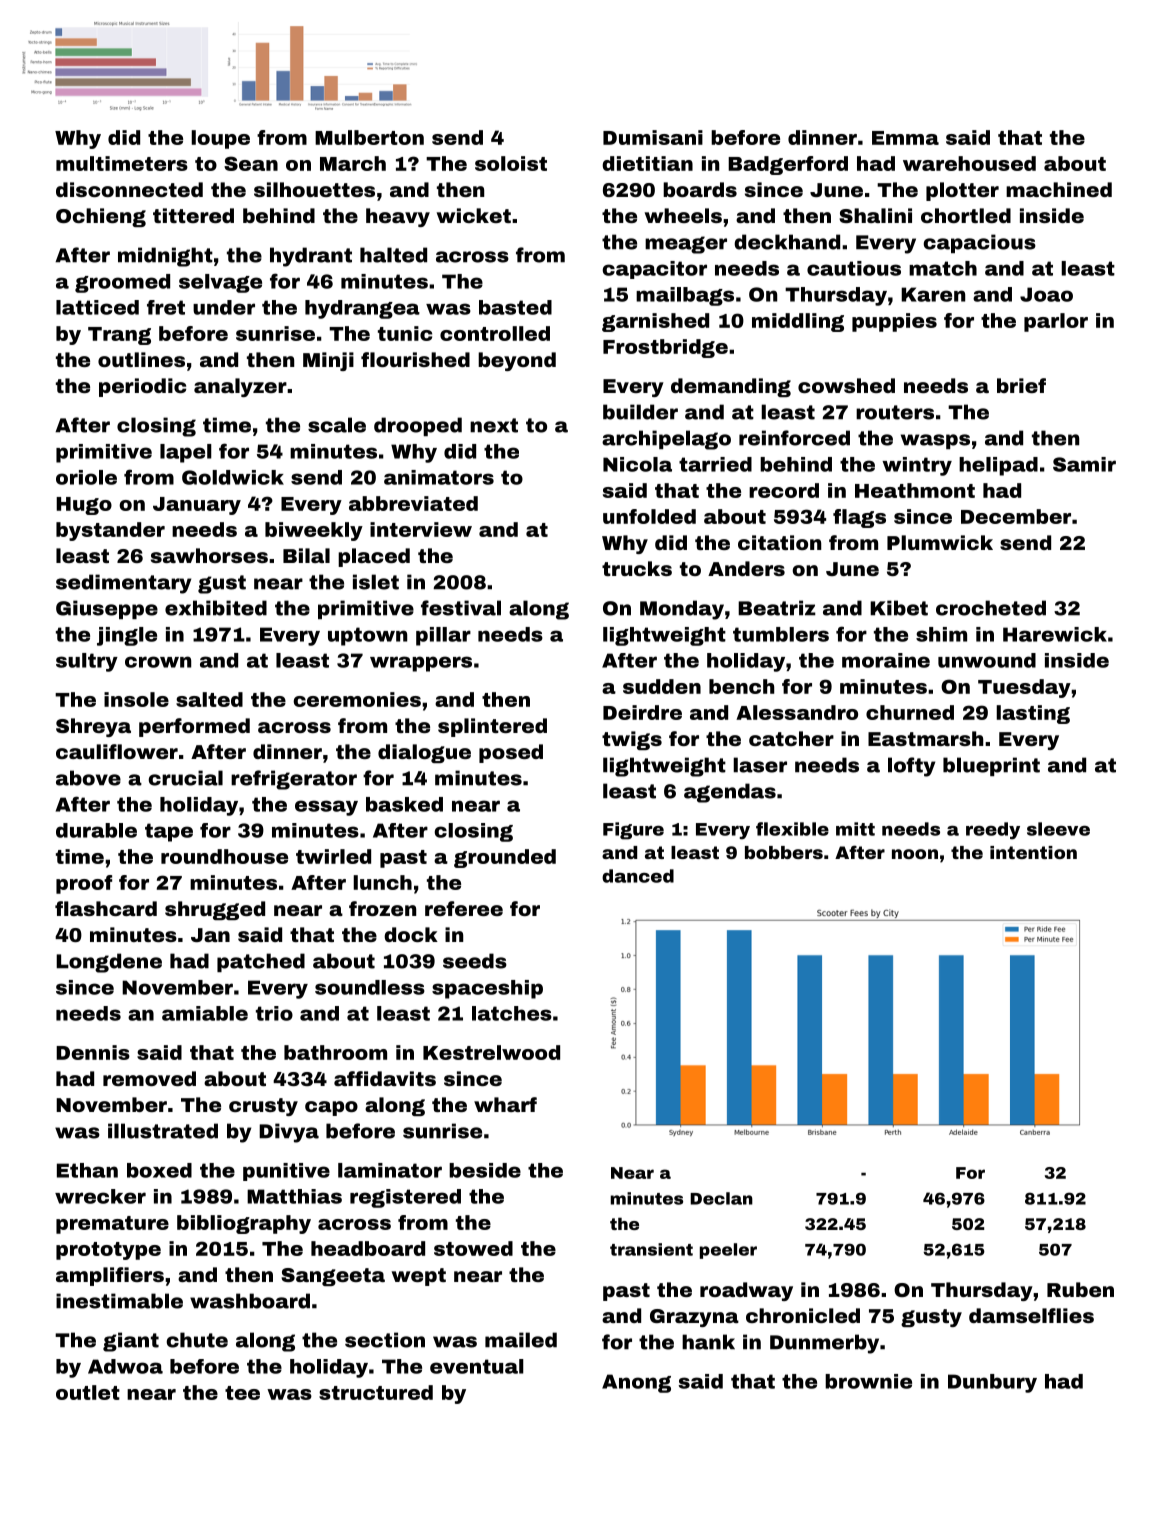 This image has height=1517, width=1173. Describe the element at coordinates (123, 584) in the image. I see `sedimentary` at that location.
